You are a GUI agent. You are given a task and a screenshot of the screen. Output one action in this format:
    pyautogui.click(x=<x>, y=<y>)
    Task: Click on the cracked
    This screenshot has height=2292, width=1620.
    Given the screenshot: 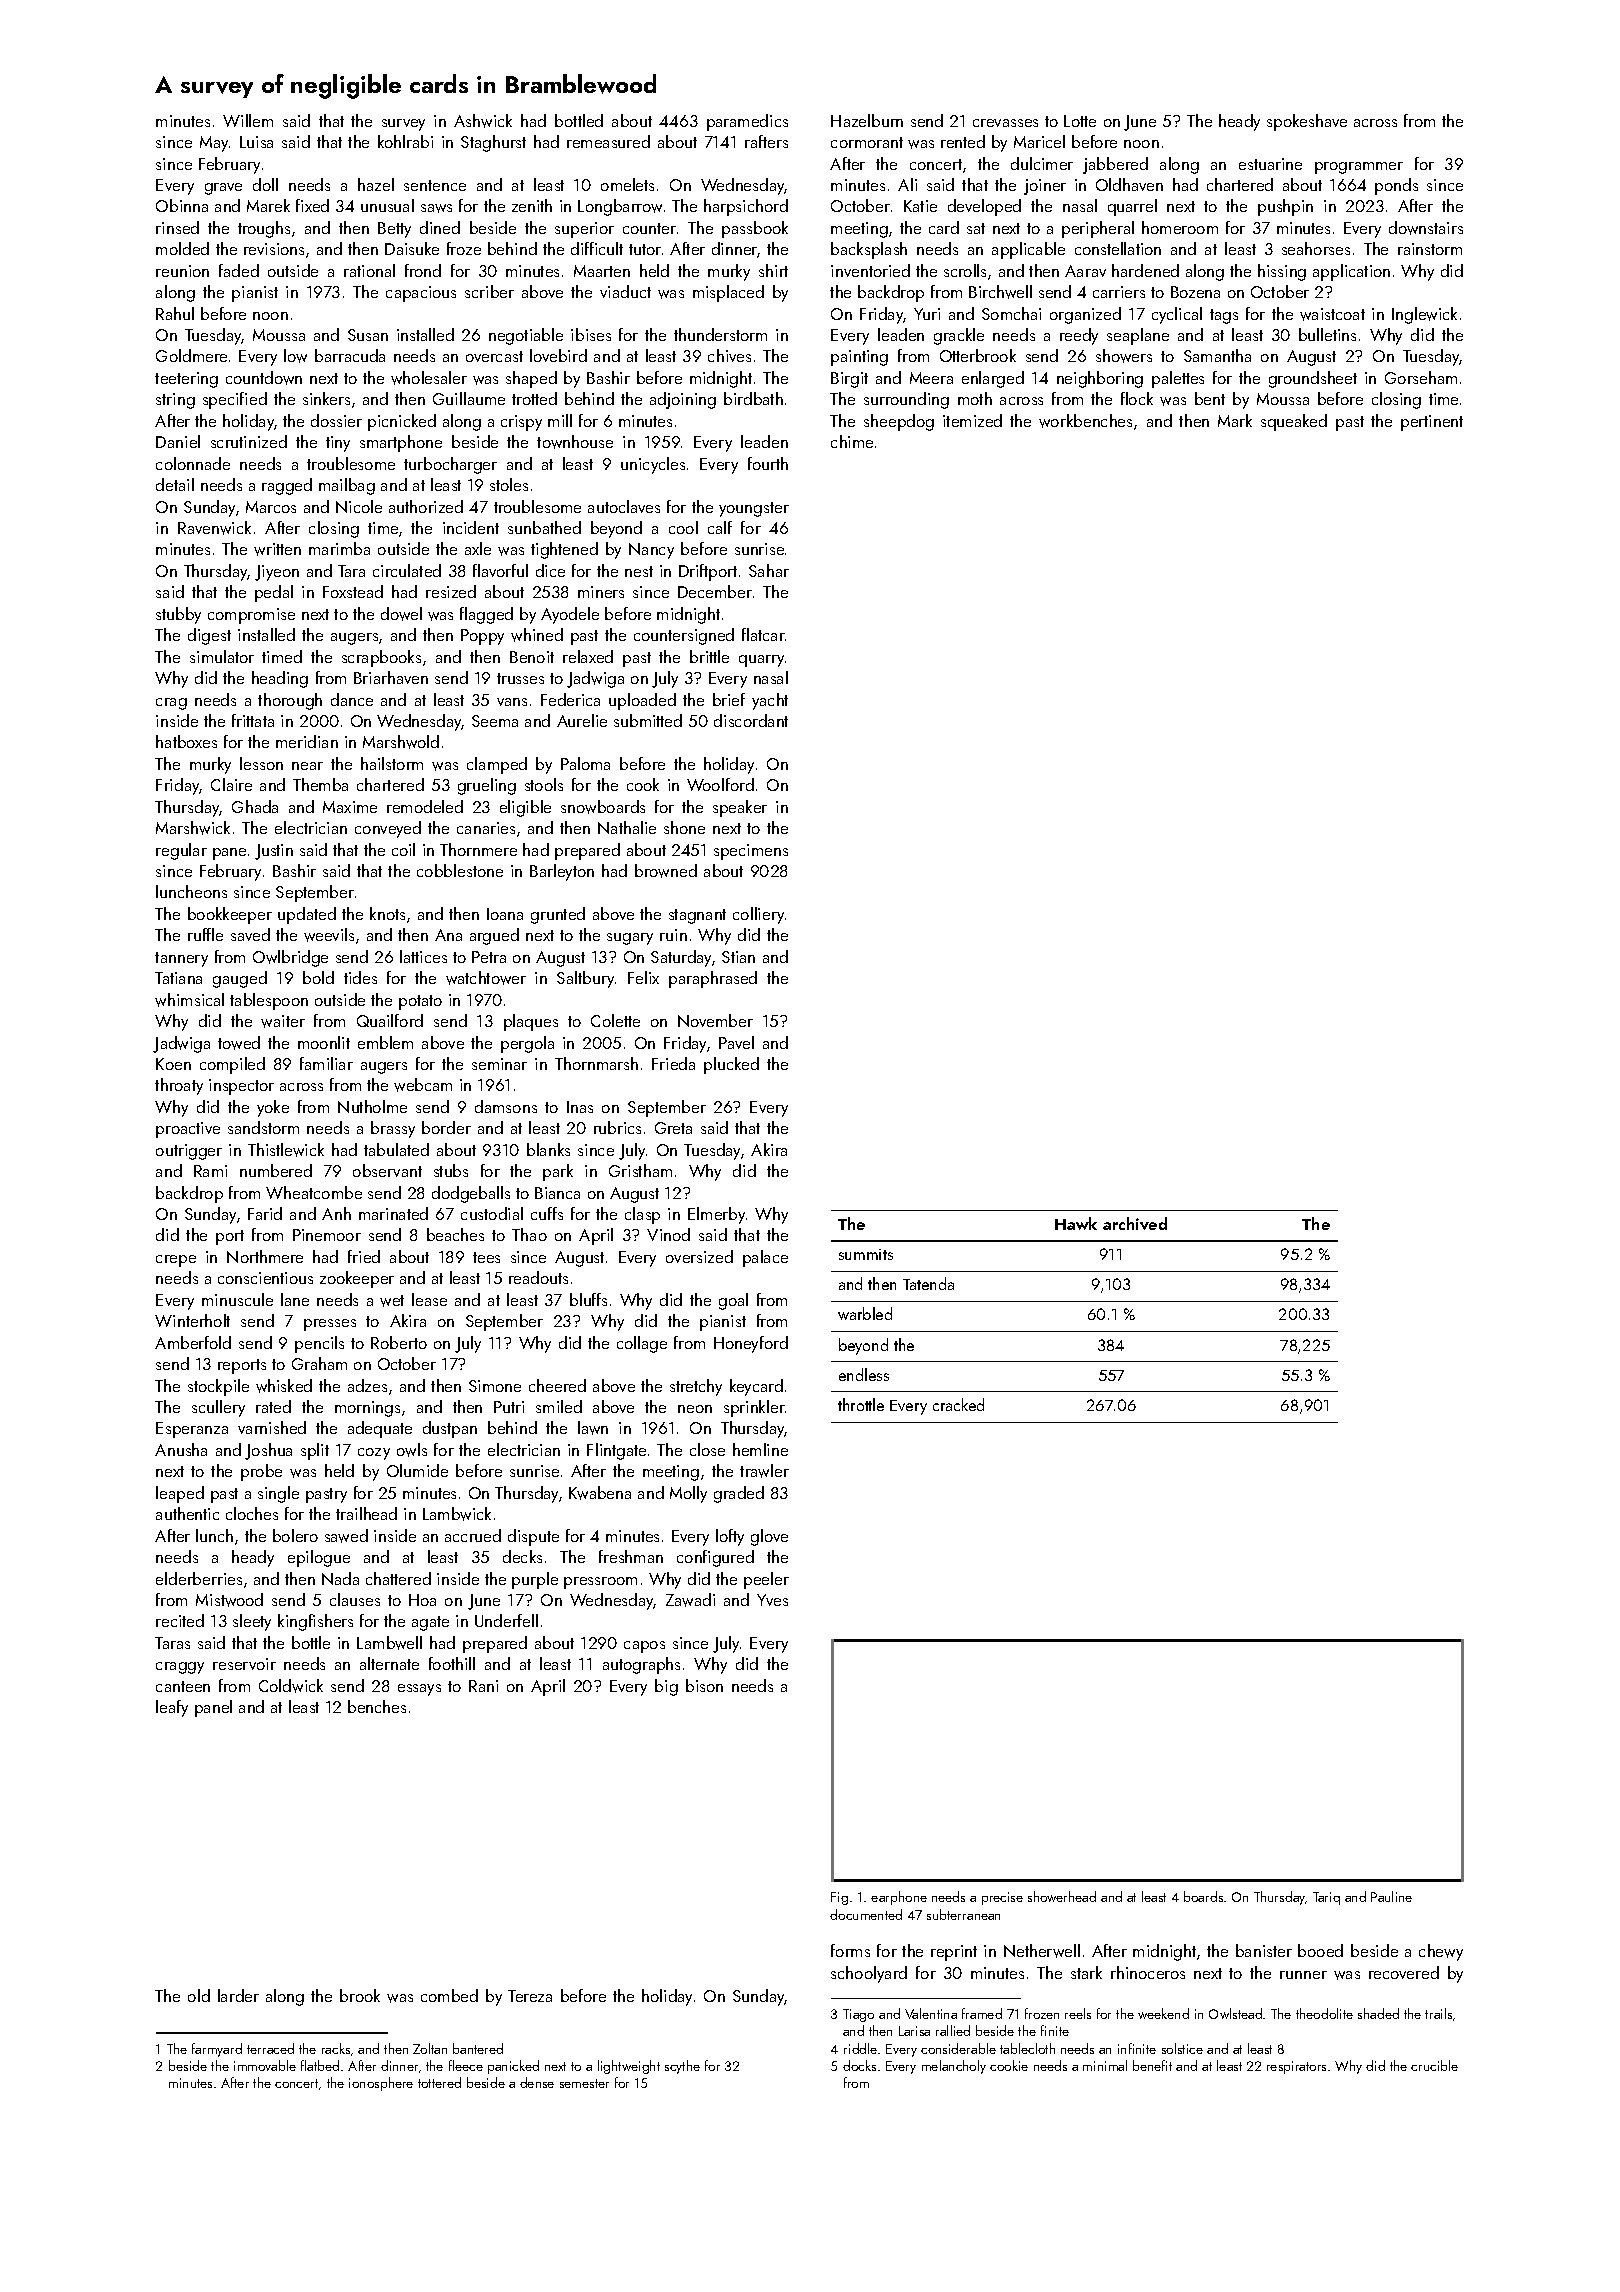 What is the action you would take?
    pyautogui.click(x=958, y=1404)
